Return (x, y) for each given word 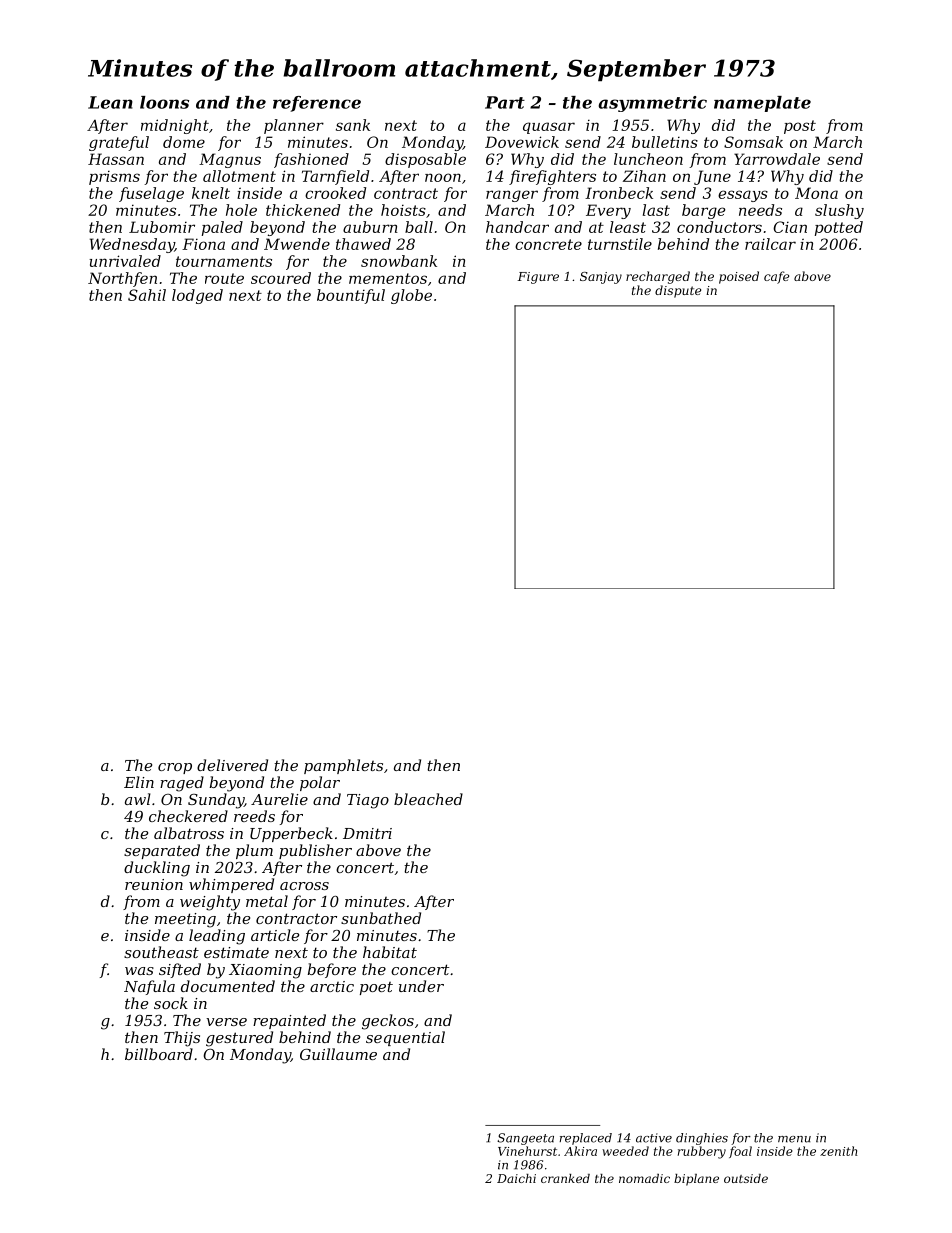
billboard (159, 1054)
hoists (403, 210)
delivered (232, 765)
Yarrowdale (777, 159)
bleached (428, 799)
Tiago (368, 801)
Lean (110, 102)
